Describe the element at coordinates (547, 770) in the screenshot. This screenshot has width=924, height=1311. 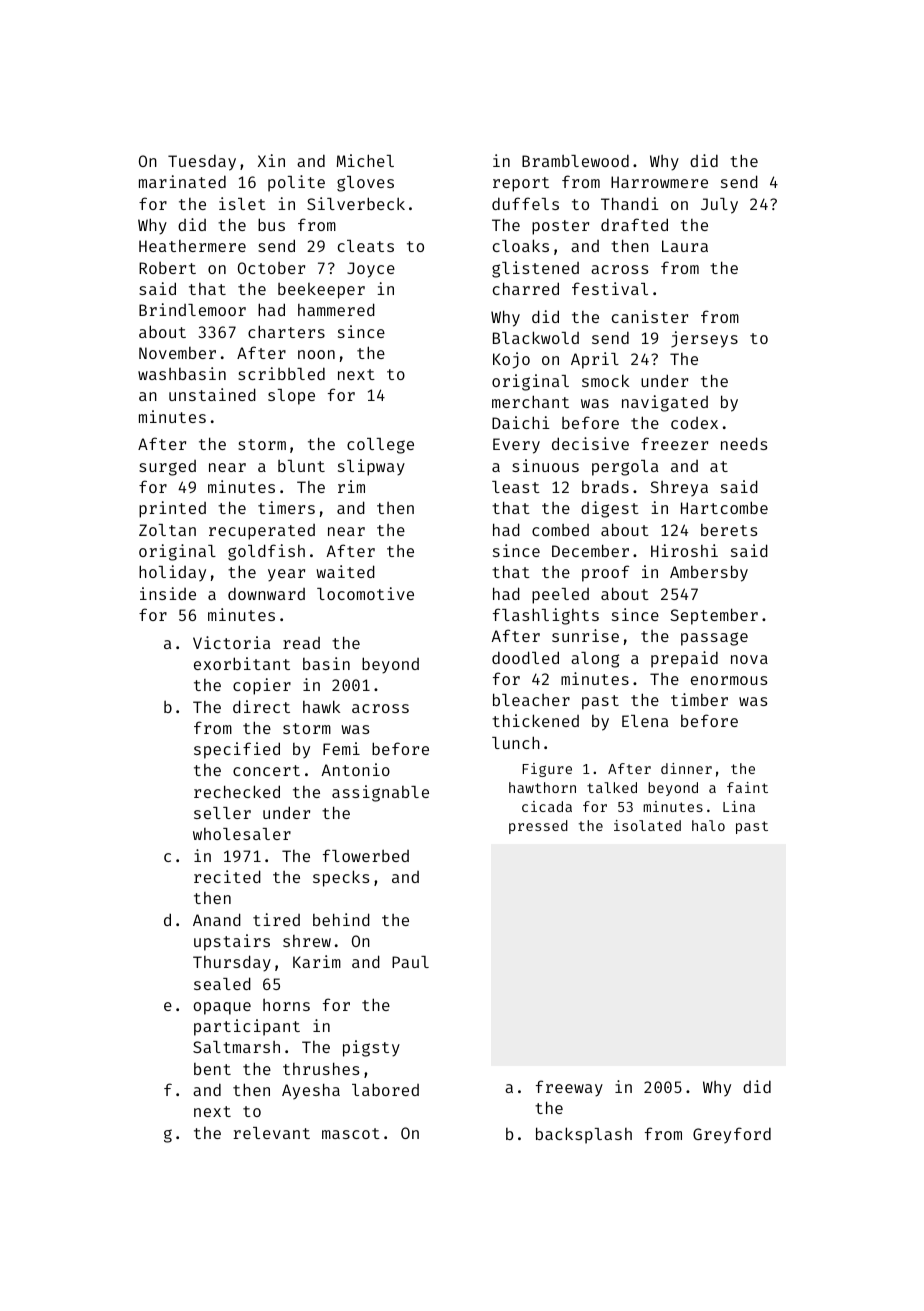
I see `Figure` at that location.
